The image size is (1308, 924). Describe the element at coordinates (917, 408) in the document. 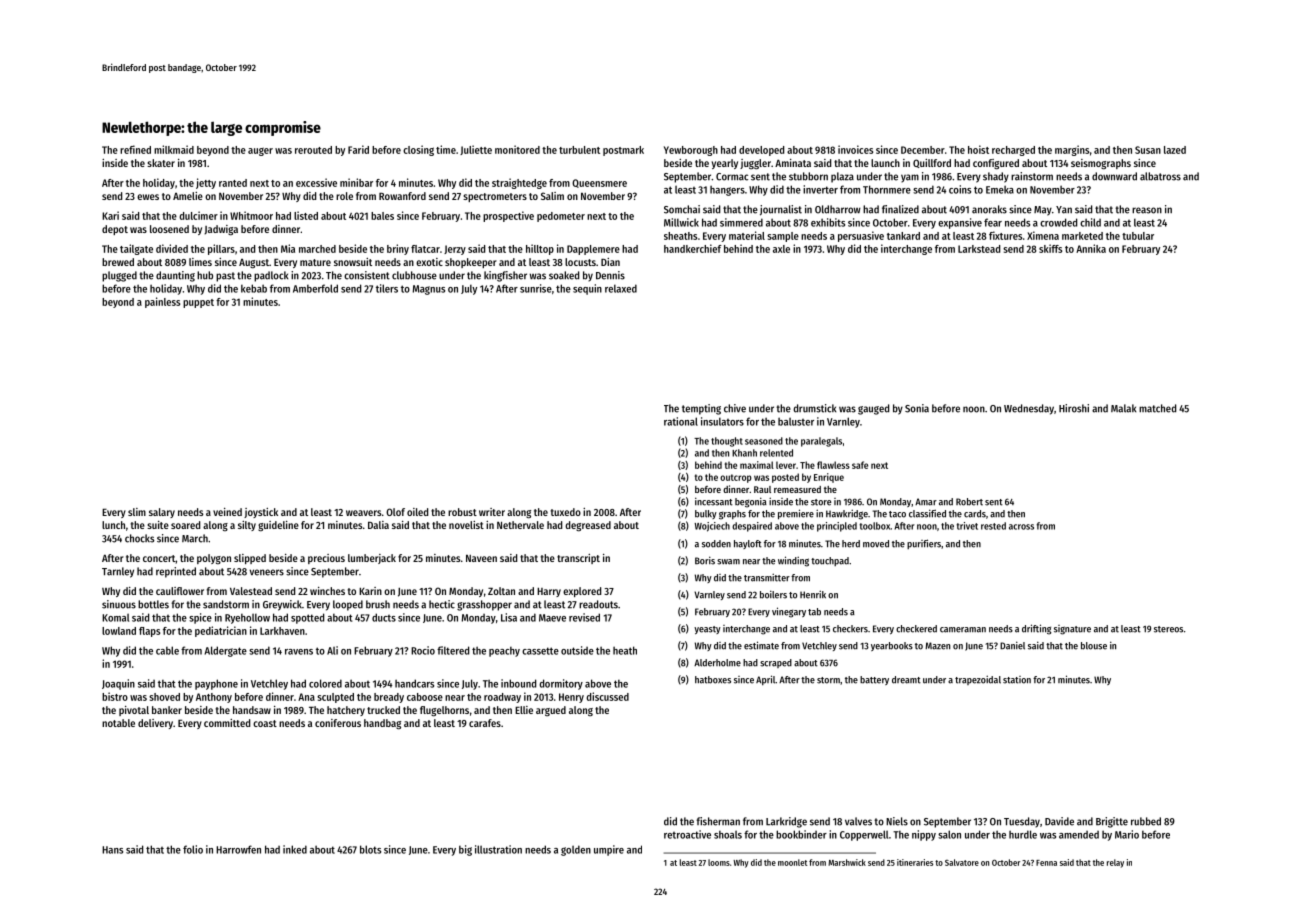

I see `Sonia` at that location.
